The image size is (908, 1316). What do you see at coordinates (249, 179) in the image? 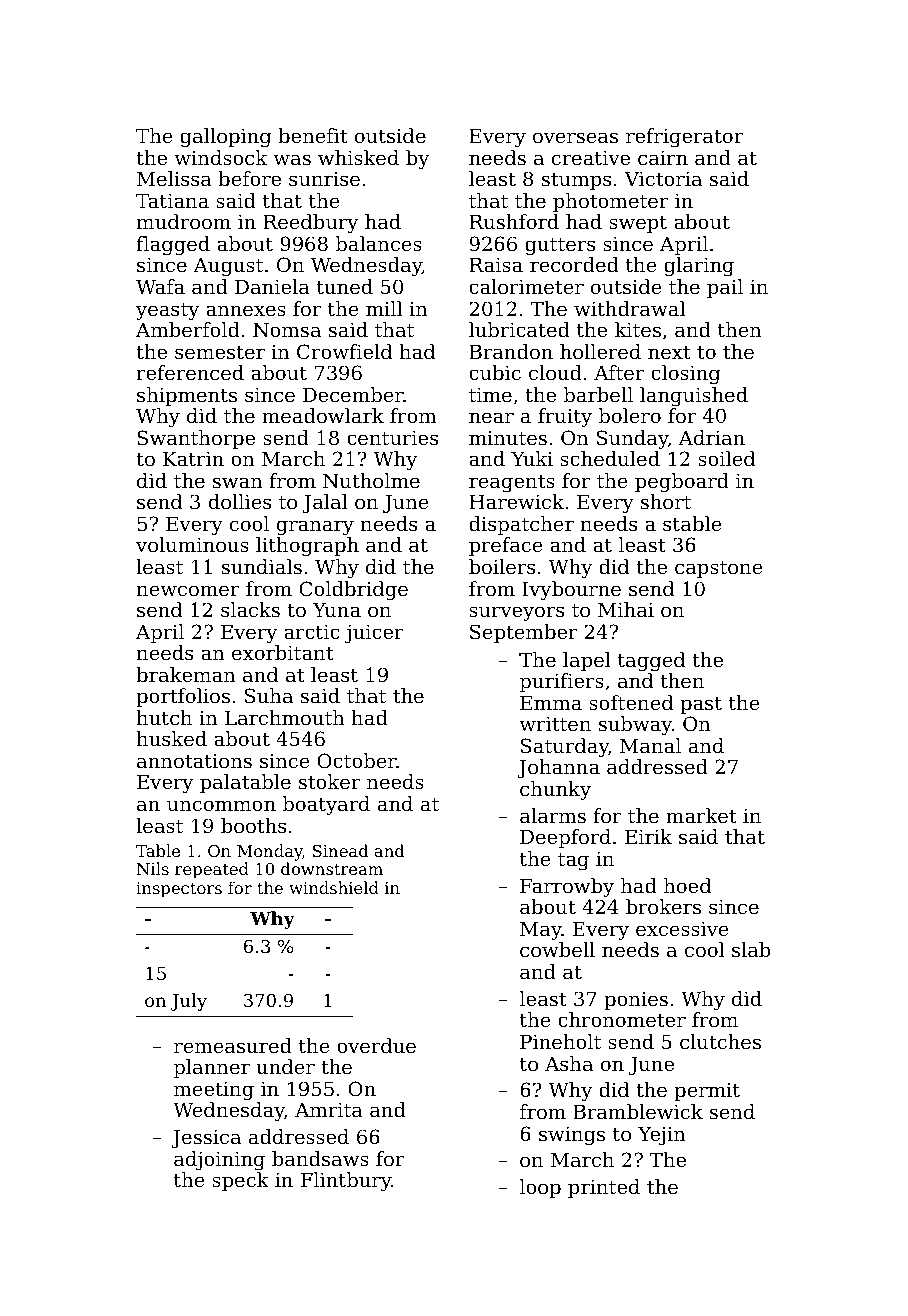
I see `before` at bounding box center [249, 179].
